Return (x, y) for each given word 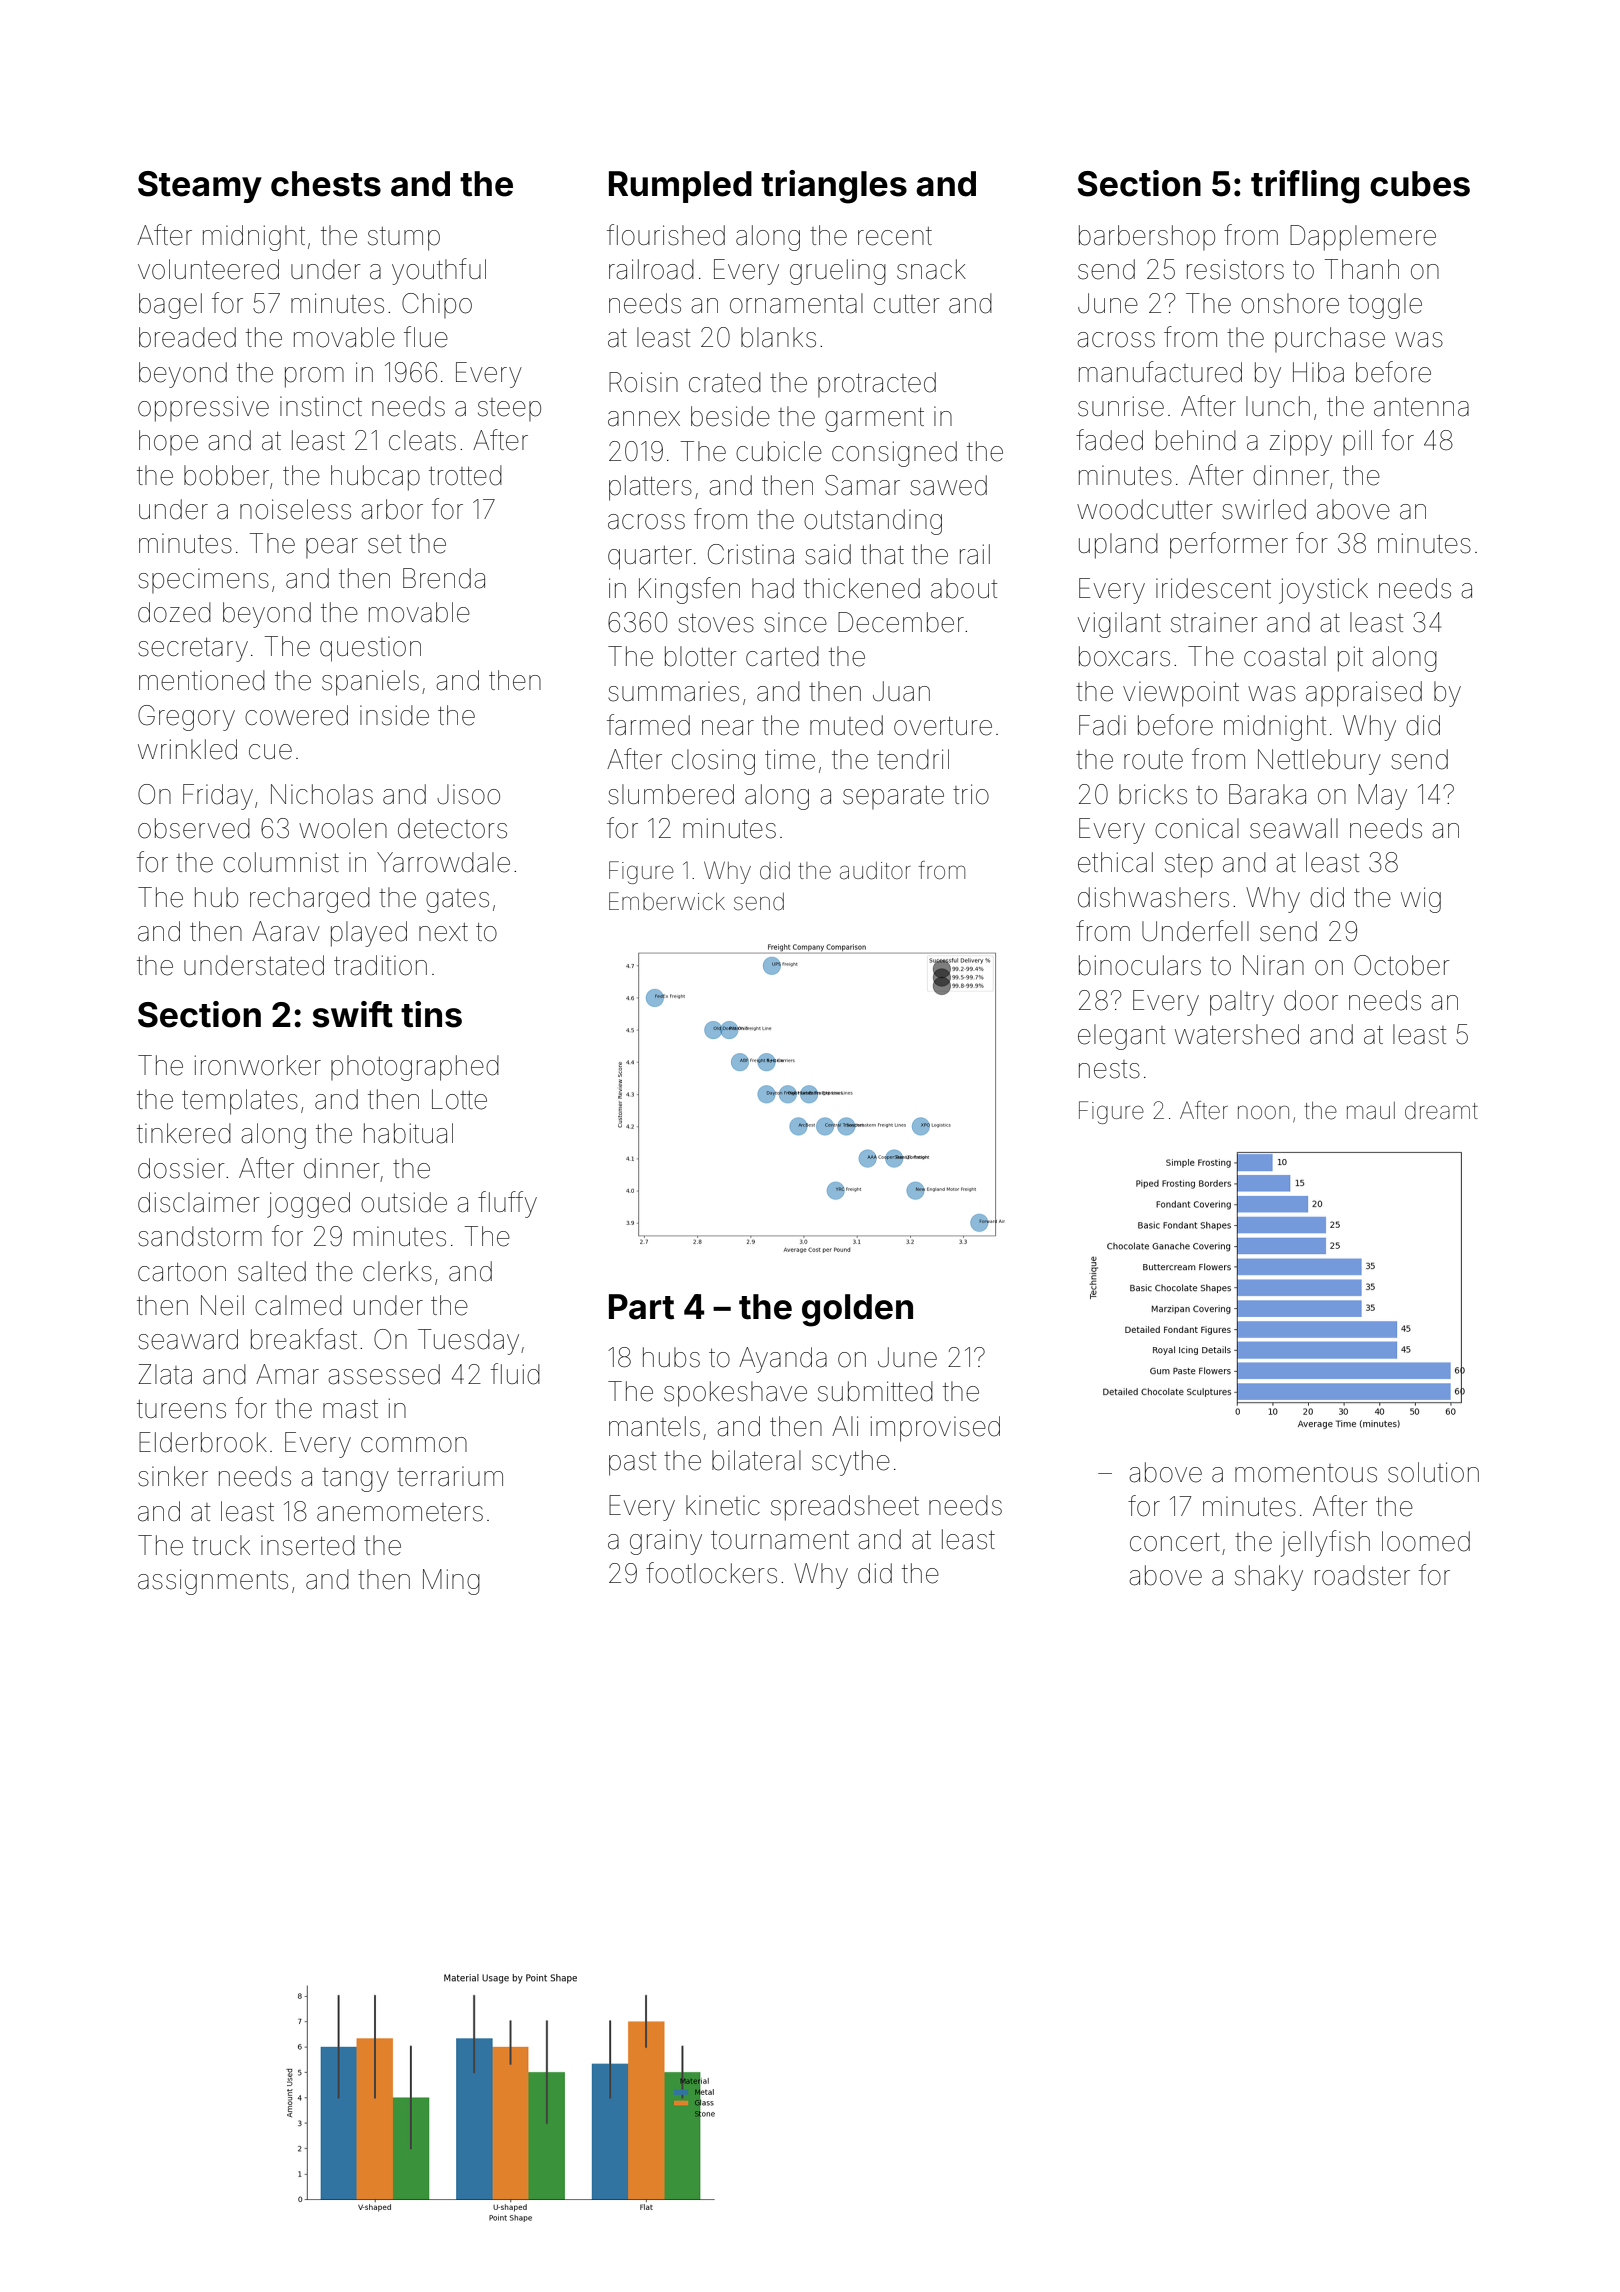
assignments (213, 1582)
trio (971, 794)
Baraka (1267, 794)
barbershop (1147, 237)
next (443, 932)
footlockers (711, 1573)
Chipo (437, 305)
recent (895, 236)
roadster (1362, 1575)
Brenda (444, 578)
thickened (862, 588)
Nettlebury (1319, 762)
